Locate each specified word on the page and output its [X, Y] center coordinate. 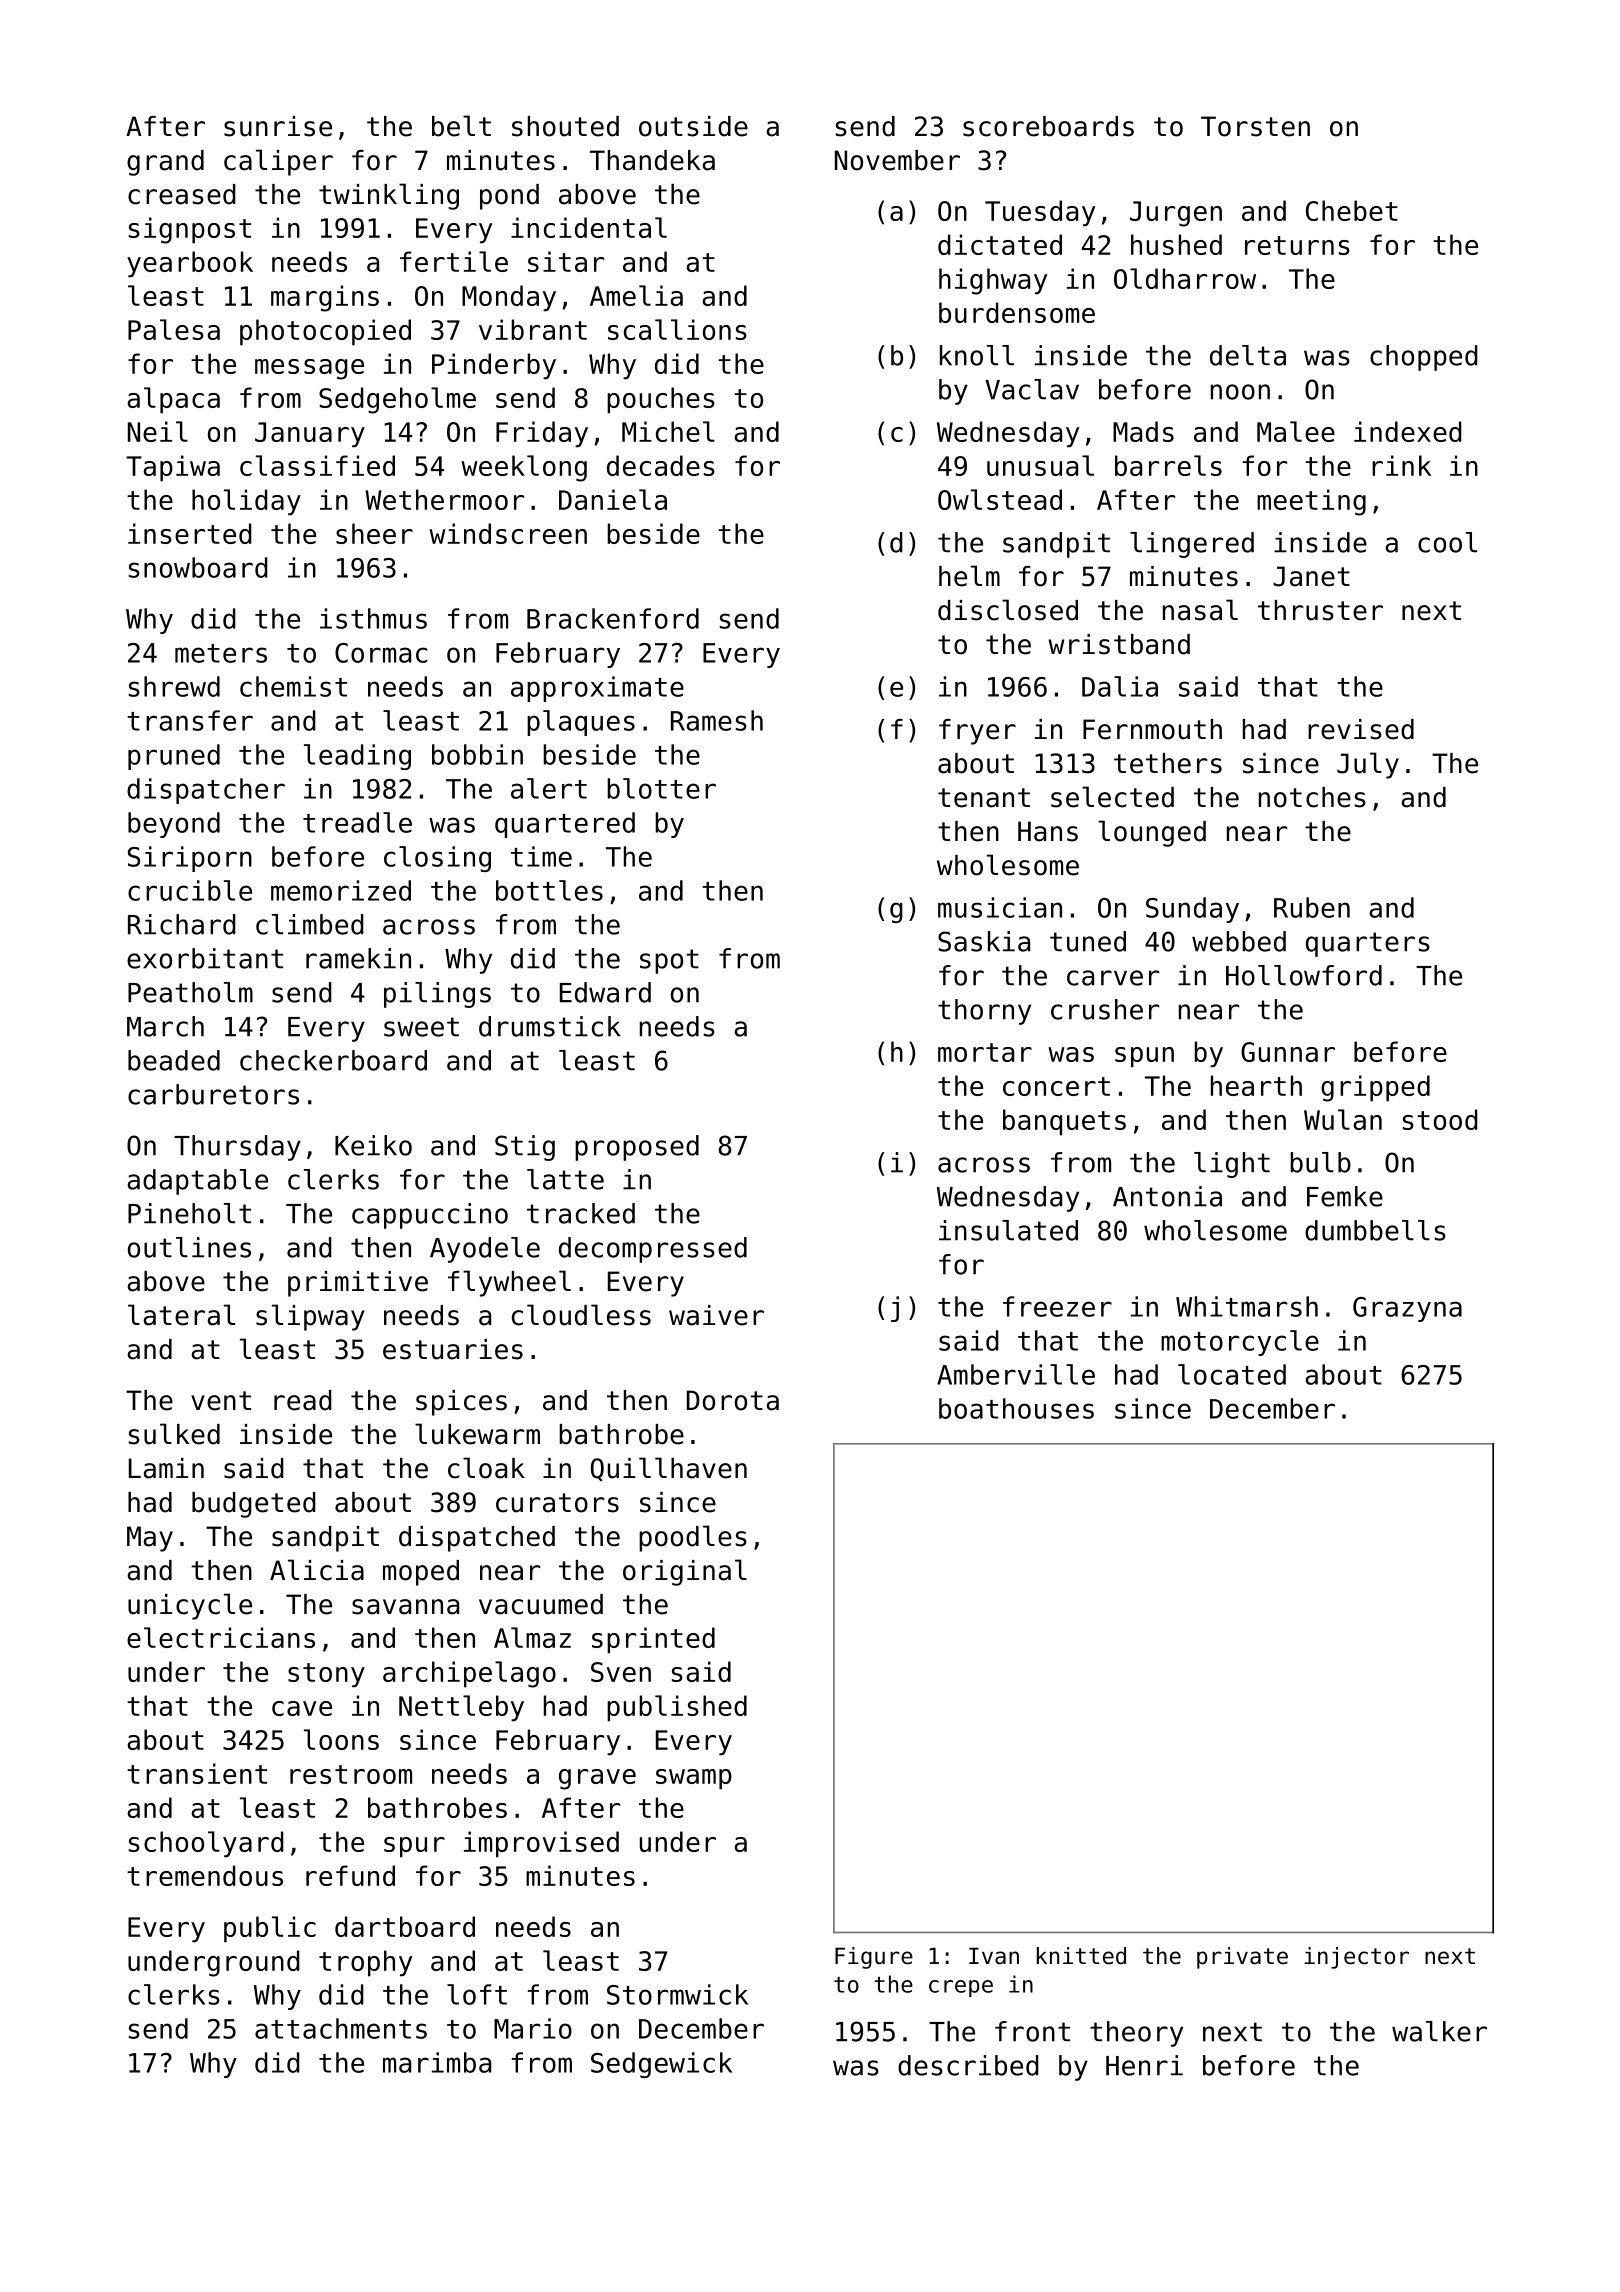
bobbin [477, 754]
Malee [1296, 431]
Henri [1144, 2065]
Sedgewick [661, 2065]
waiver [716, 1315]
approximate [597, 689]
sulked [174, 1434]
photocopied [325, 332]
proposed [637, 1148]
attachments [341, 2028]
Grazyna [1407, 1309]
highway [993, 281]
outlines [189, 1247]
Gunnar [1288, 1052]
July [1368, 765]
